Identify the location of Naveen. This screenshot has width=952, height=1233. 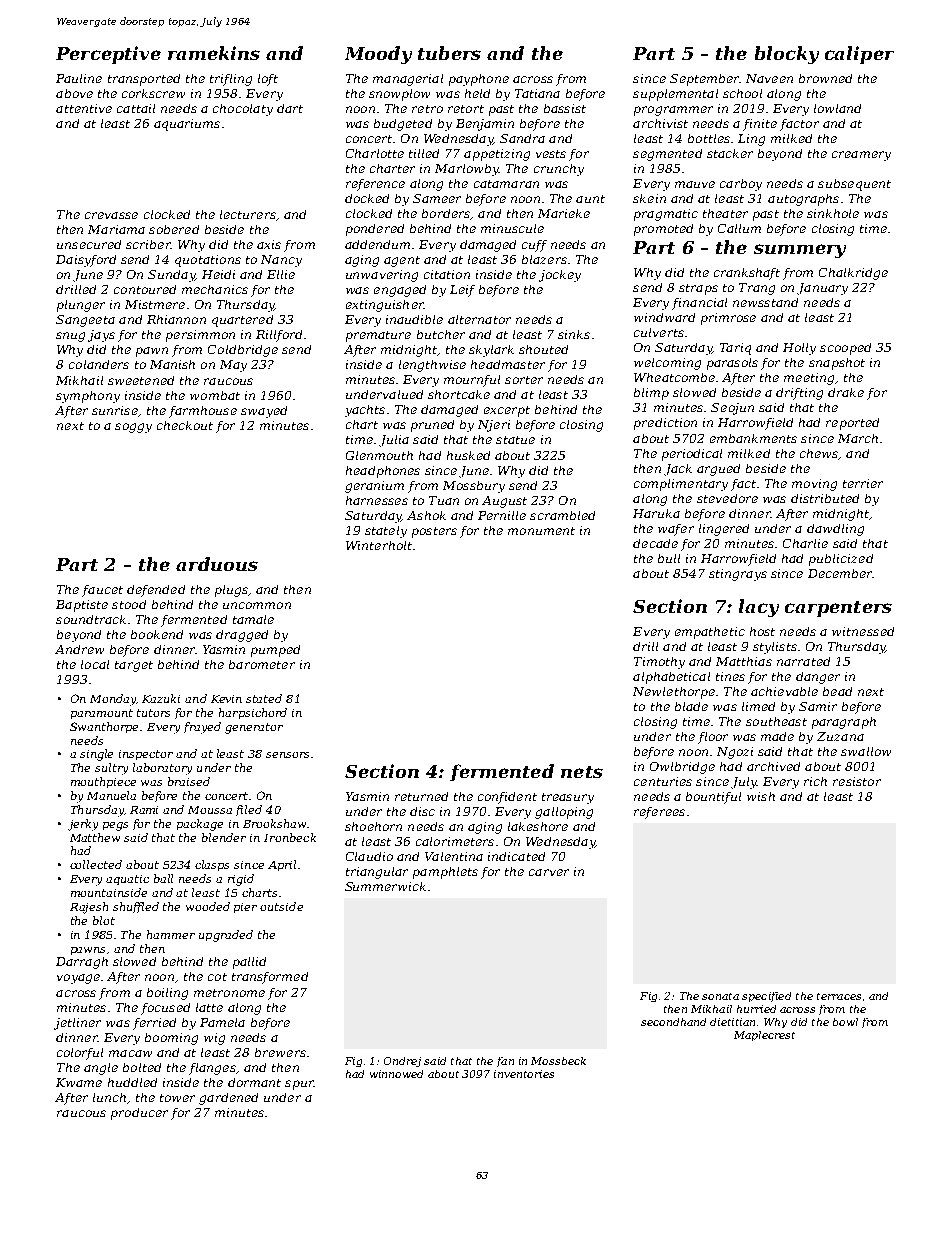
(769, 78).
